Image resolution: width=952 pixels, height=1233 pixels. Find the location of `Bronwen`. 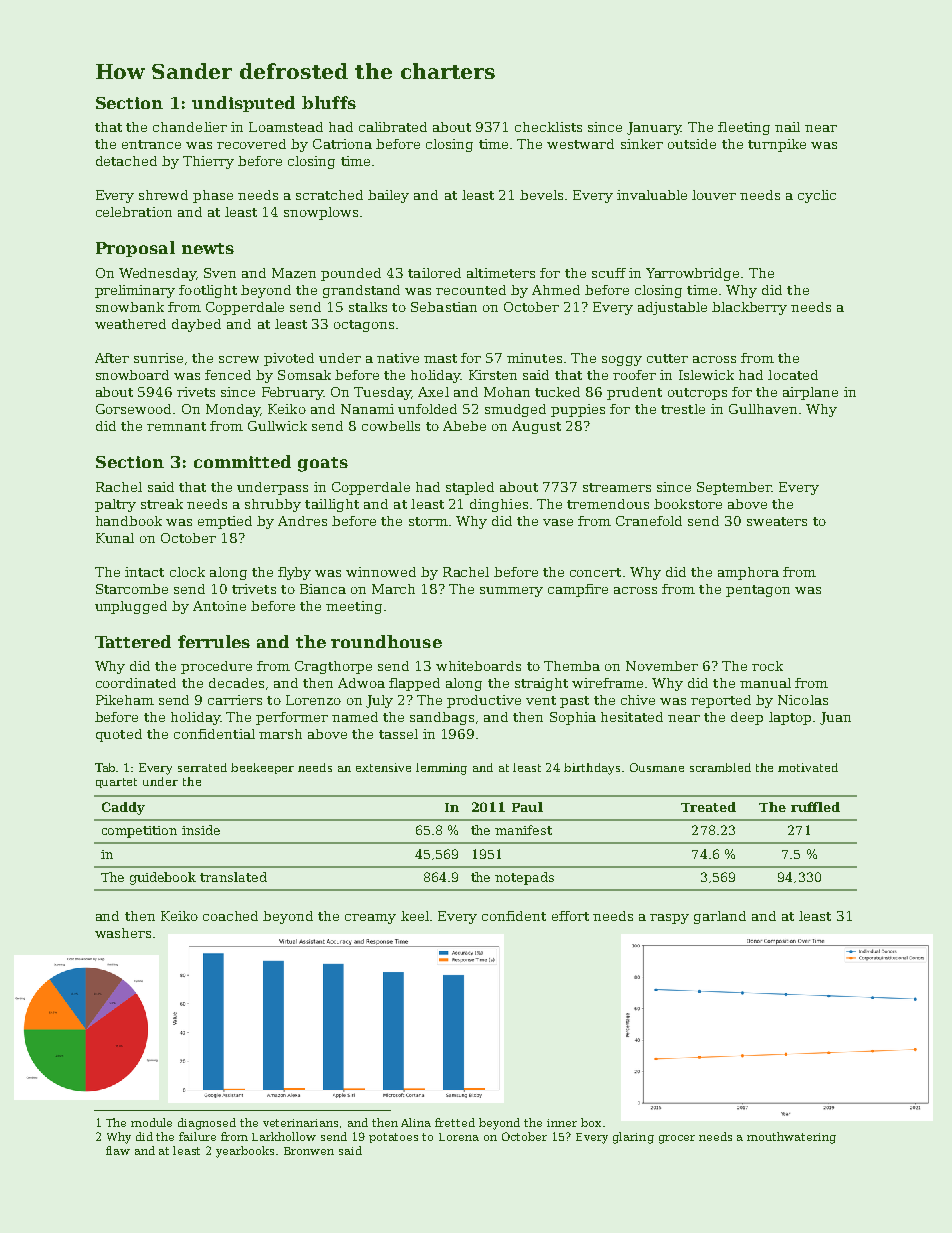

Bronwen is located at coordinates (309, 1151).
